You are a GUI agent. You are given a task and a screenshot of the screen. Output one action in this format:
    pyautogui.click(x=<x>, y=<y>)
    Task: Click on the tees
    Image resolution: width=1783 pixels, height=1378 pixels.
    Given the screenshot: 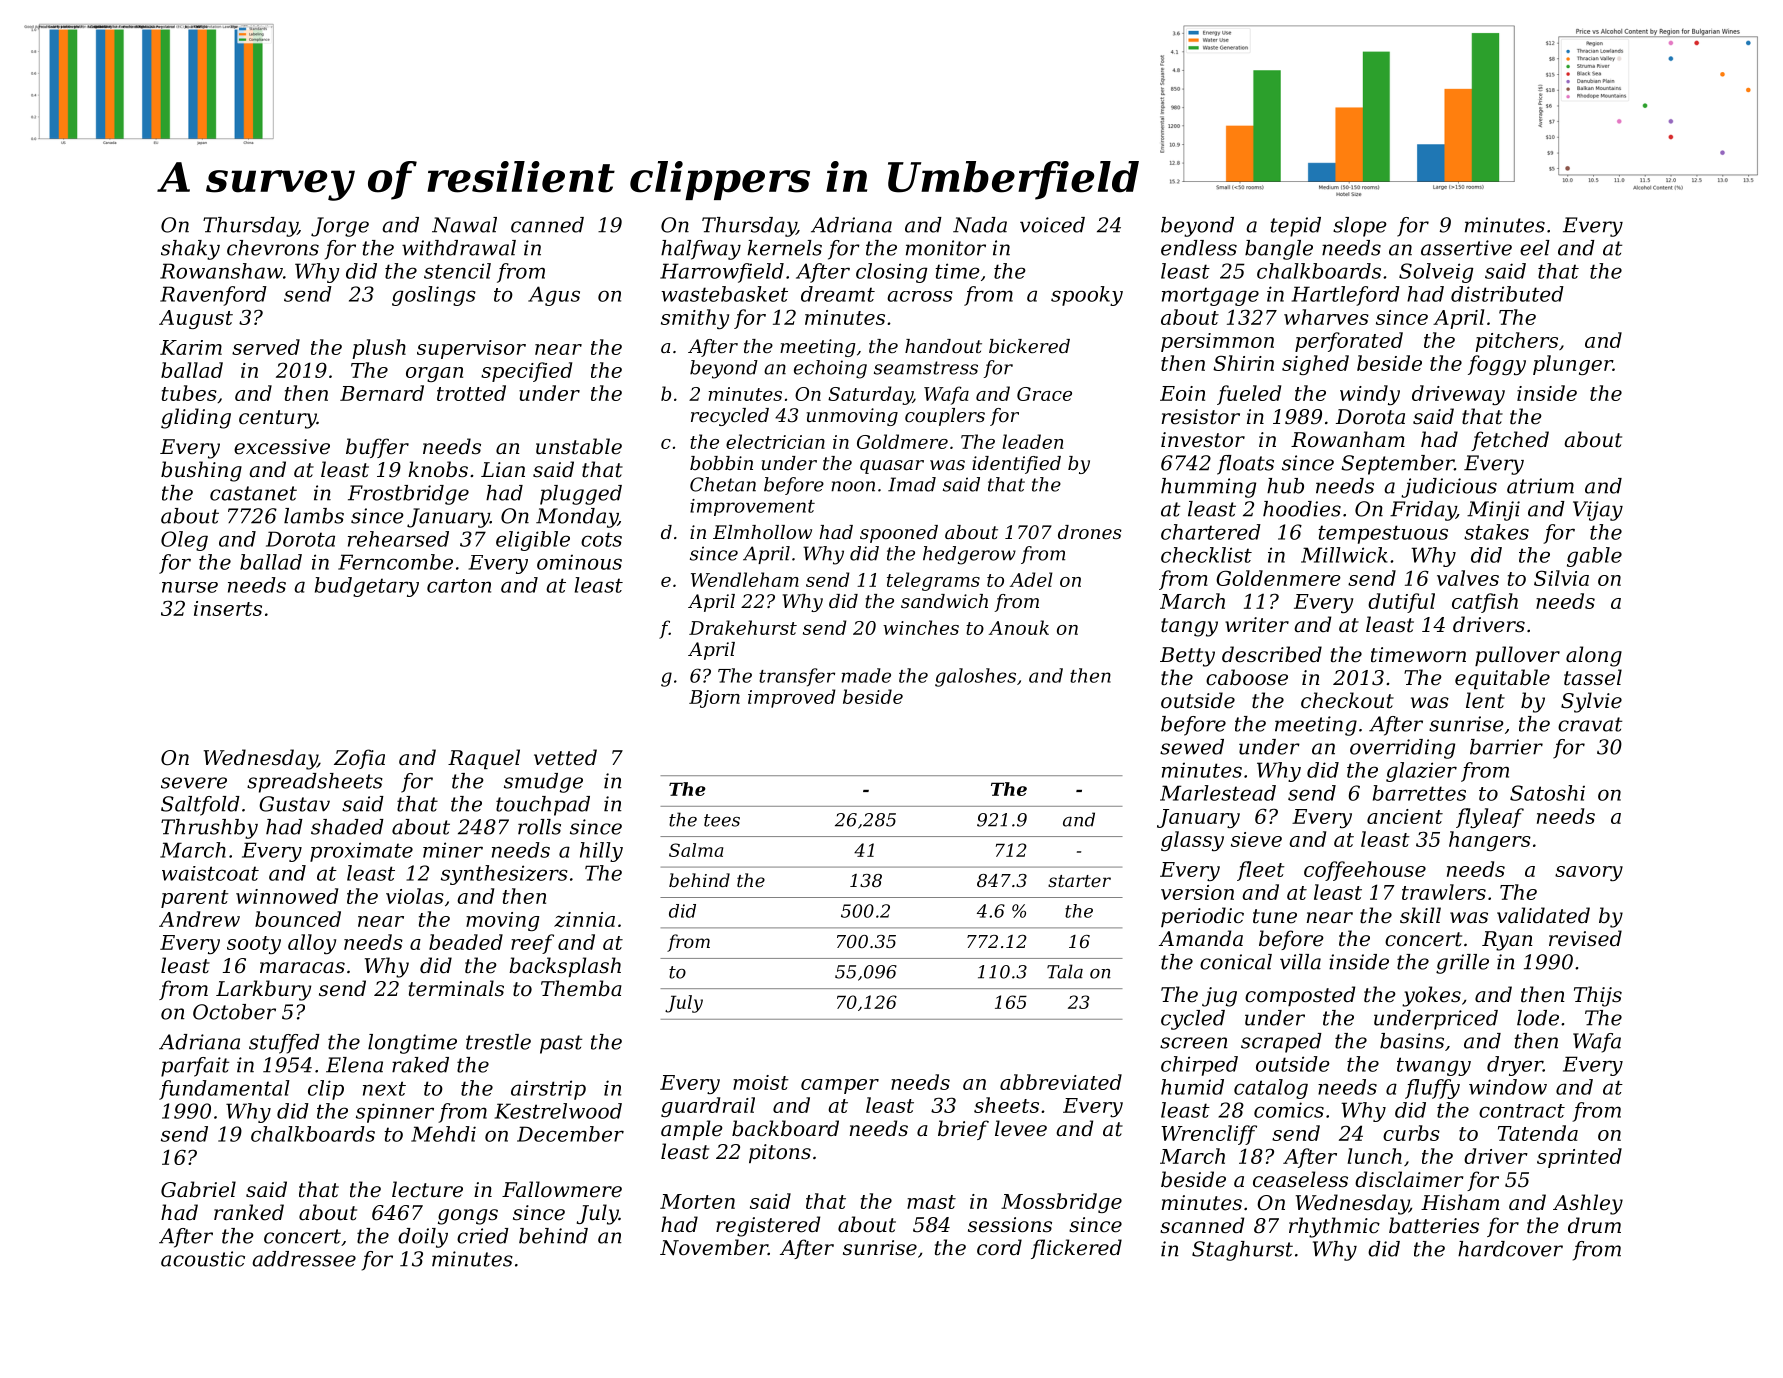 What is the action you would take?
    pyautogui.click(x=722, y=820)
